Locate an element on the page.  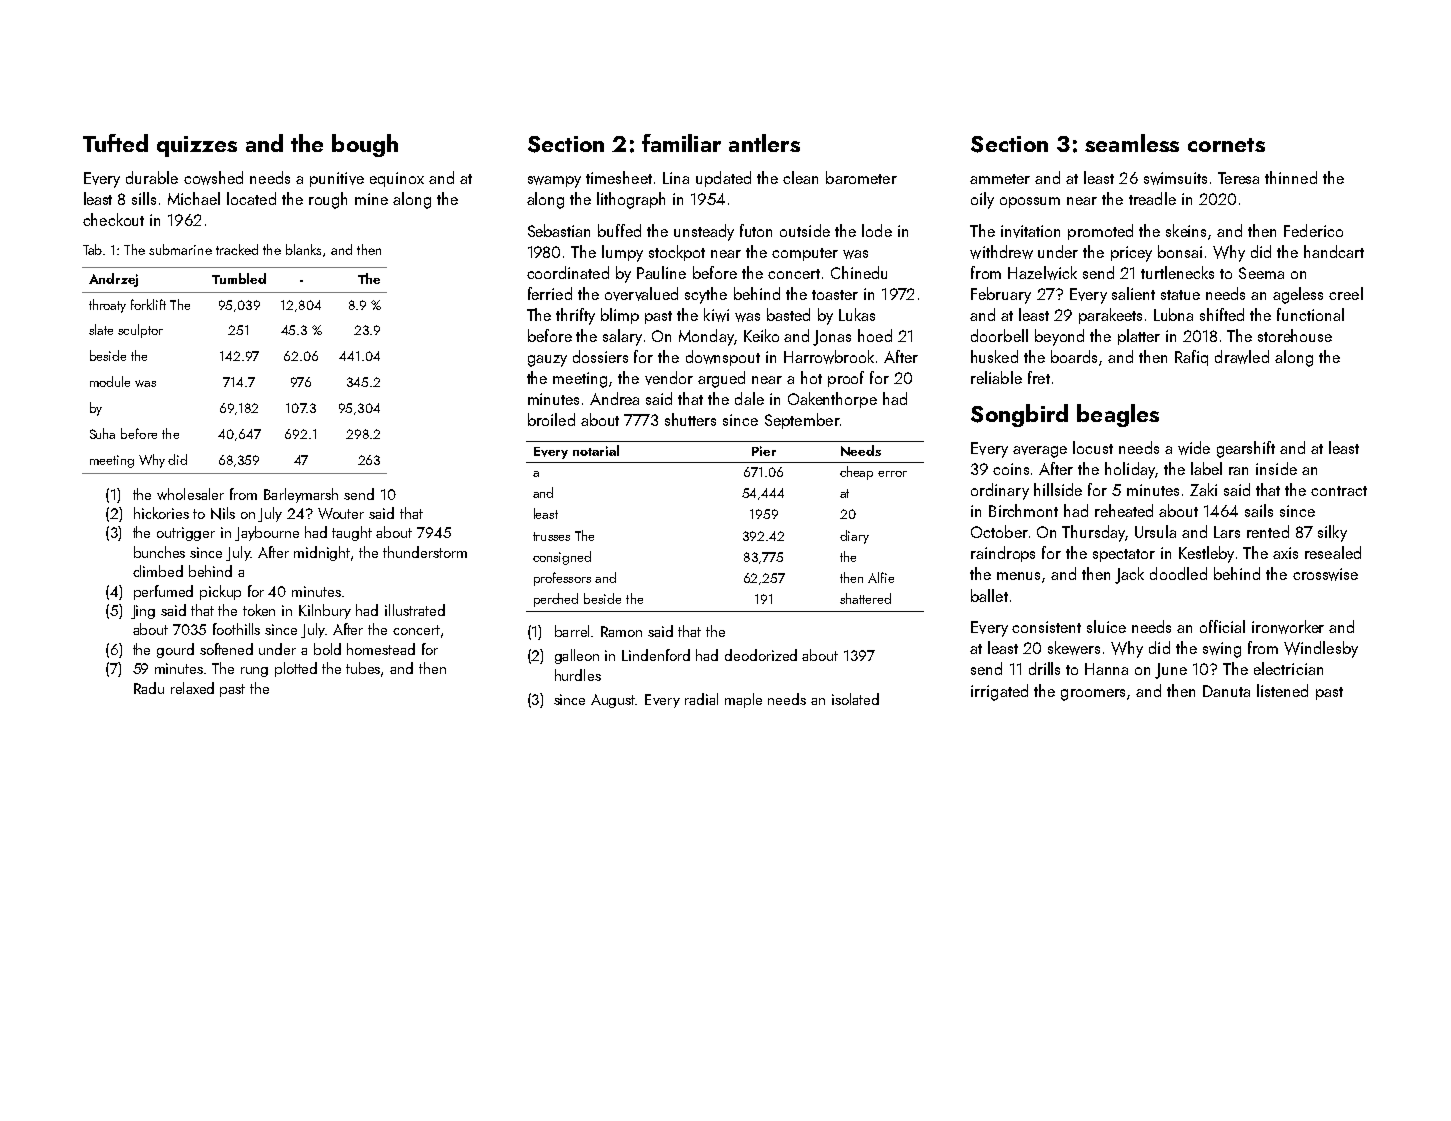
gauzy is located at coordinates (547, 361).
